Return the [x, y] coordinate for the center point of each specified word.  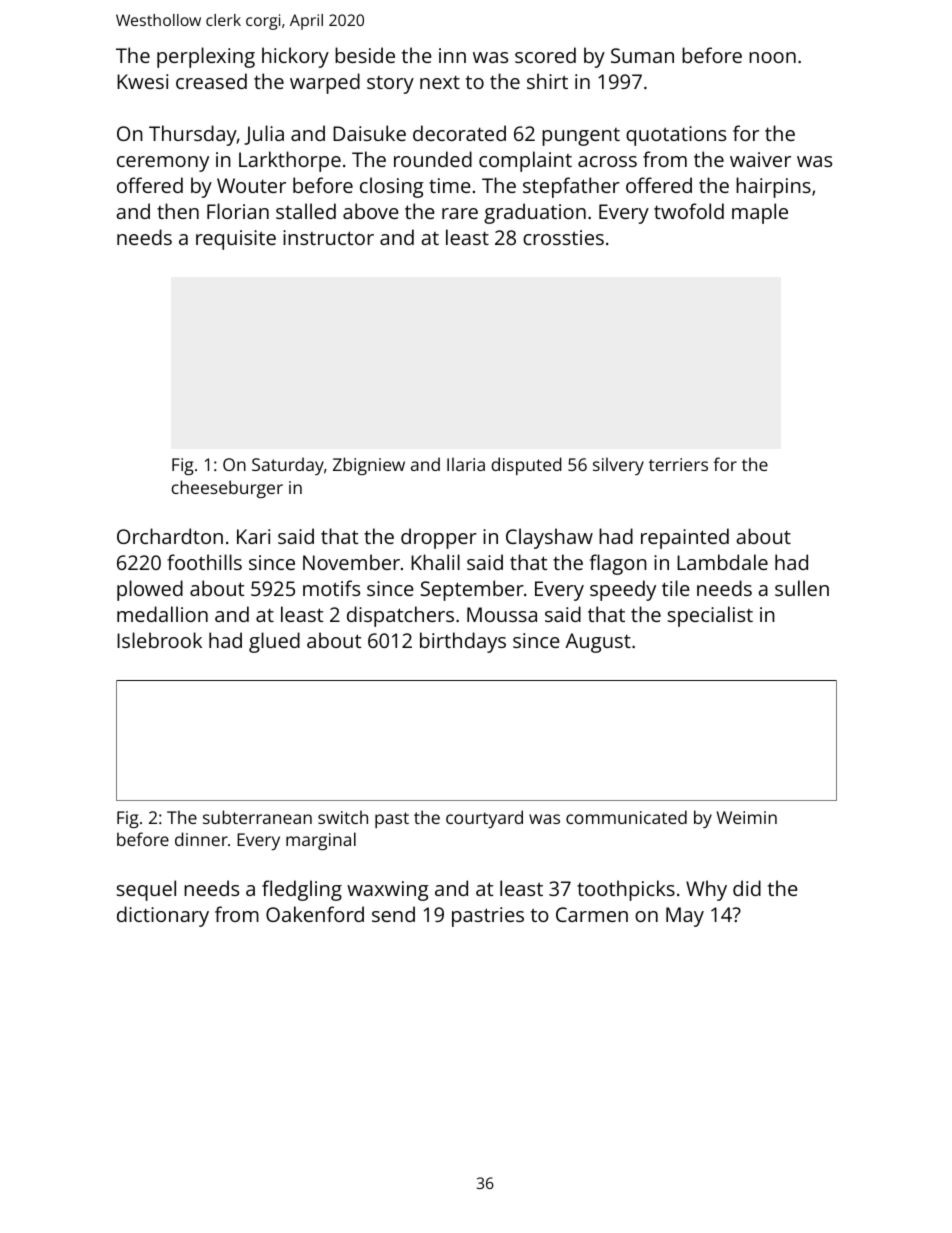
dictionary [163, 916]
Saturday [288, 466]
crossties [563, 237]
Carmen [592, 914]
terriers [678, 464]
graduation [535, 213]
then [178, 211]
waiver [760, 159]
